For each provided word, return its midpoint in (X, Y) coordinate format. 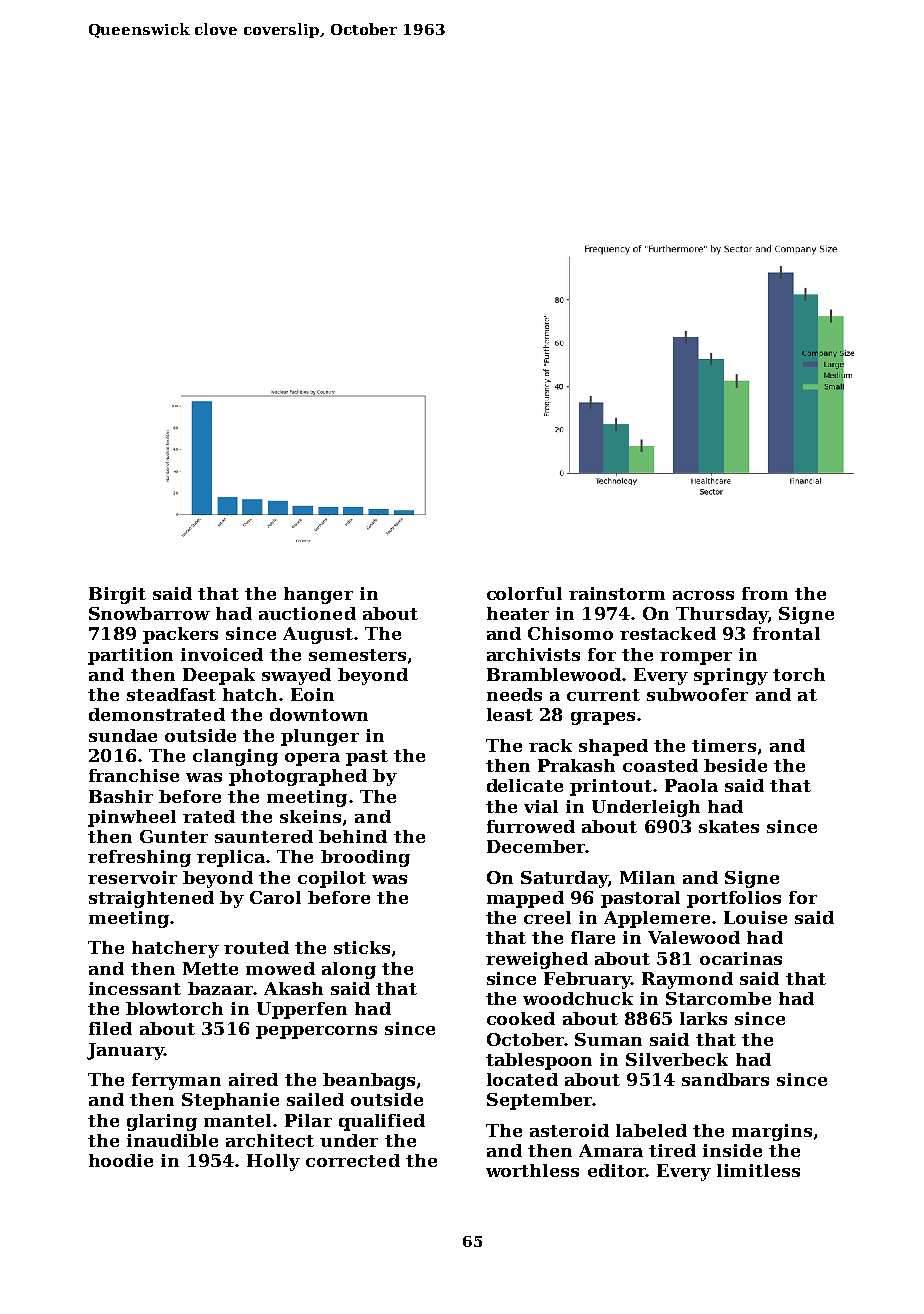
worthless (532, 1170)
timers (724, 745)
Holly (273, 1162)
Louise (755, 917)
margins (772, 1132)
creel (547, 917)
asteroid (569, 1130)
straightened (151, 899)
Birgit (117, 595)
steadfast (171, 694)
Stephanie (230, 1101)
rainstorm (617, 593)
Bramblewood (554, 674)
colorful (524, 593)
